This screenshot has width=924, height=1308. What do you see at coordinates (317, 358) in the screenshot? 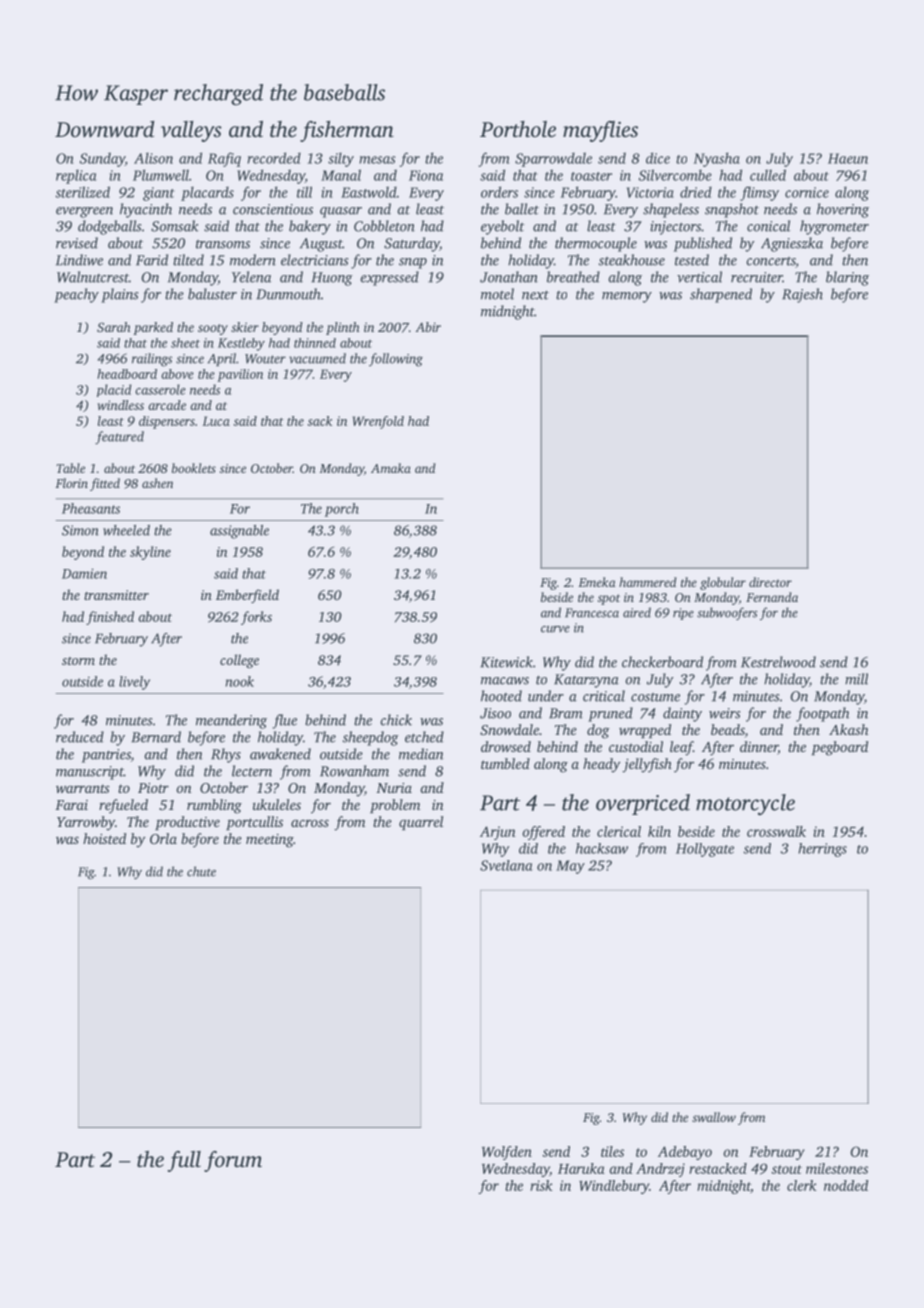
I see `vacuumed` at bounding box center [317, 358].
